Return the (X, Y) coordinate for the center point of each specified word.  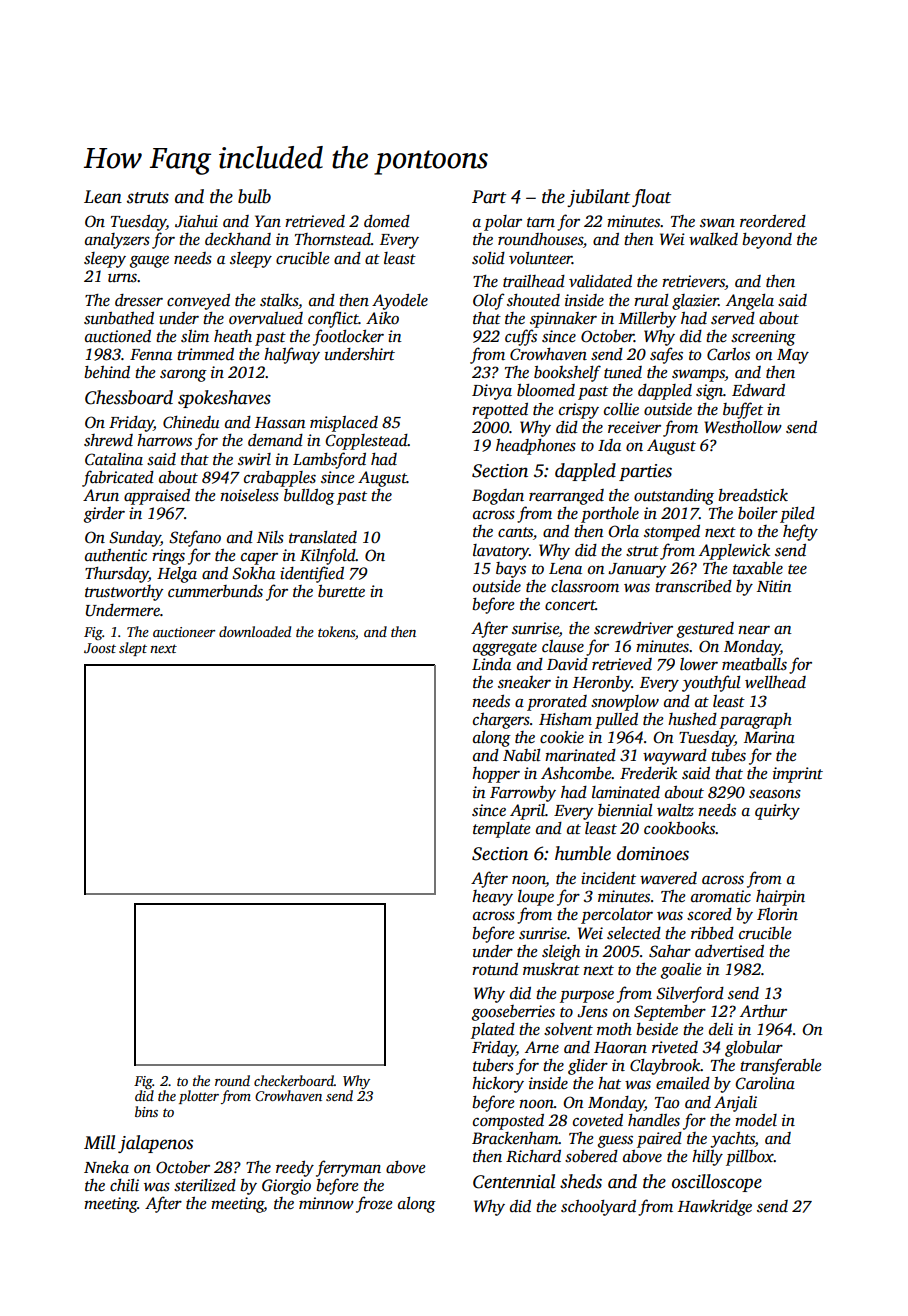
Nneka (106, 1167)
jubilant (598, 198)
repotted (500, 411)
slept (133, 649)
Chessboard (129, 397)
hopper (496, 775)
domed (387, 221)
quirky (777, 812)
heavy (492, 898)
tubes (728, 755)
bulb (254, 196)
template (502, 830)
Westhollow (743, 427)
